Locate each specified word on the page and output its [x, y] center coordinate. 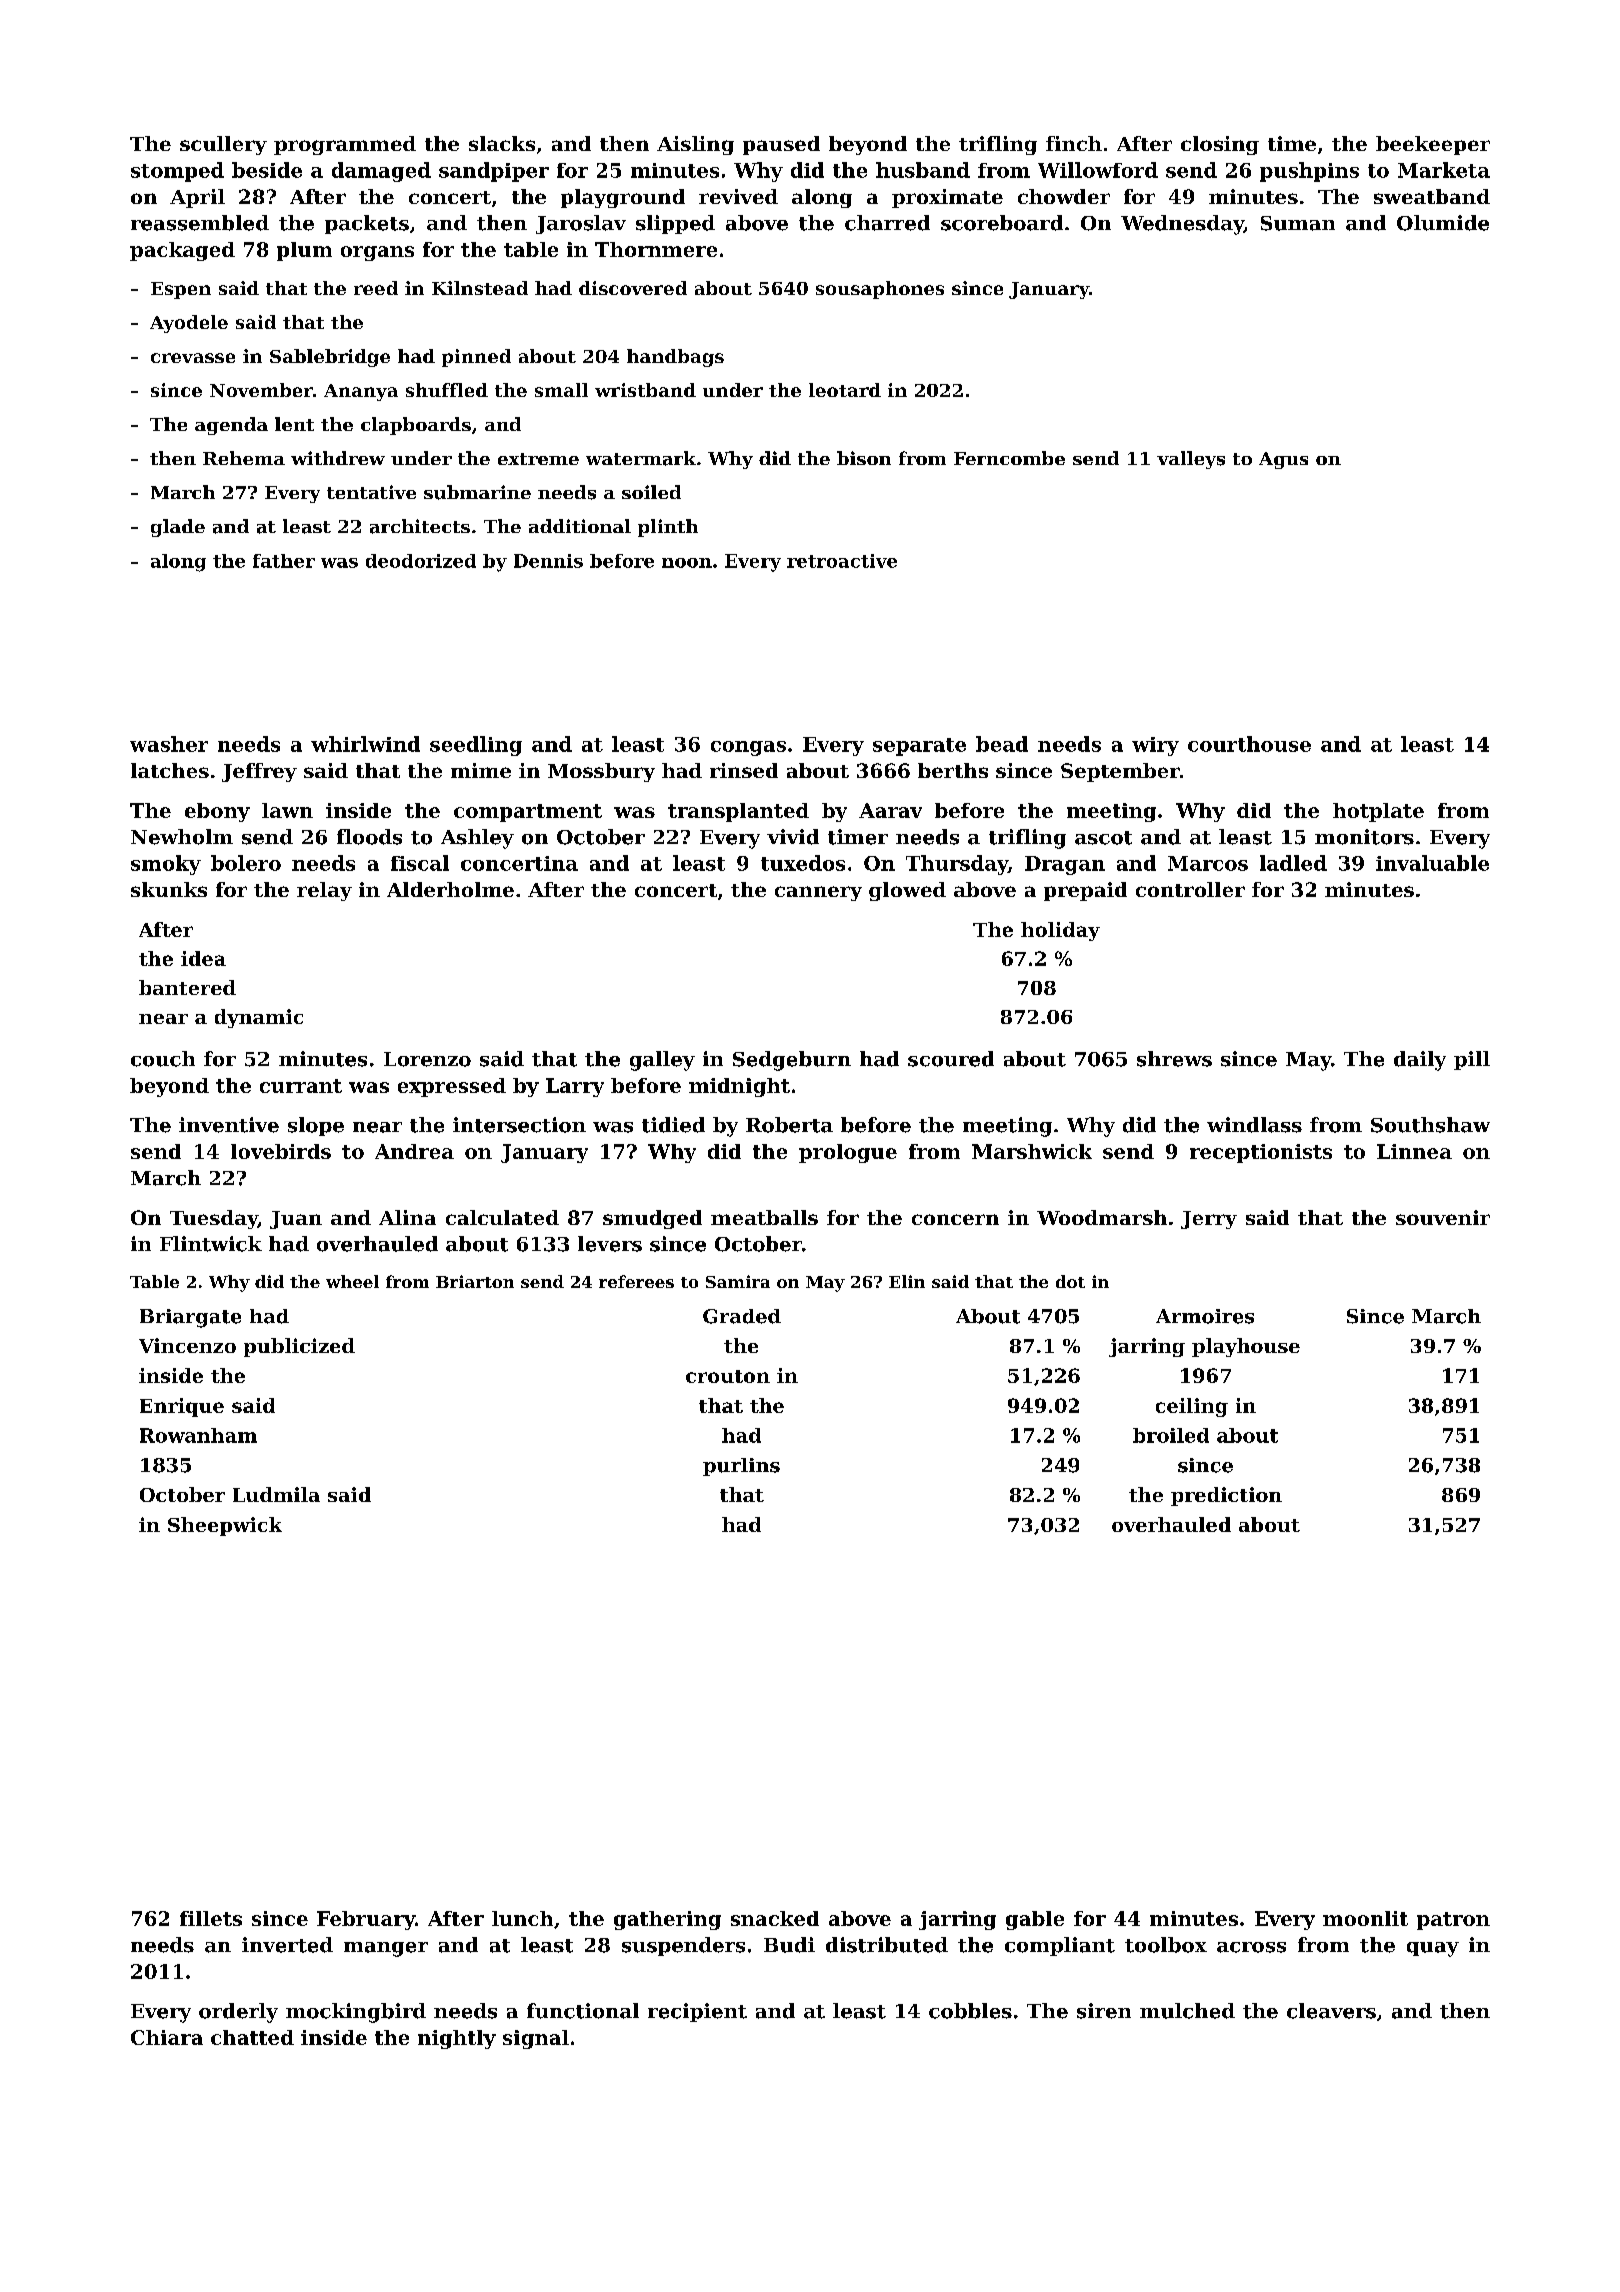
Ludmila [276, 1494]
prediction [1226, 1496]
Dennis [548, 561]
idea [203, 958]
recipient [697, 2012]
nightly [457, 2039]
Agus [1283, 460]
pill [1472, 1060]
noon [687, 563]
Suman [1298, 223]
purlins [741, 1467]
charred [887, 223]
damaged [381, 172]
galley [662, 1061]
